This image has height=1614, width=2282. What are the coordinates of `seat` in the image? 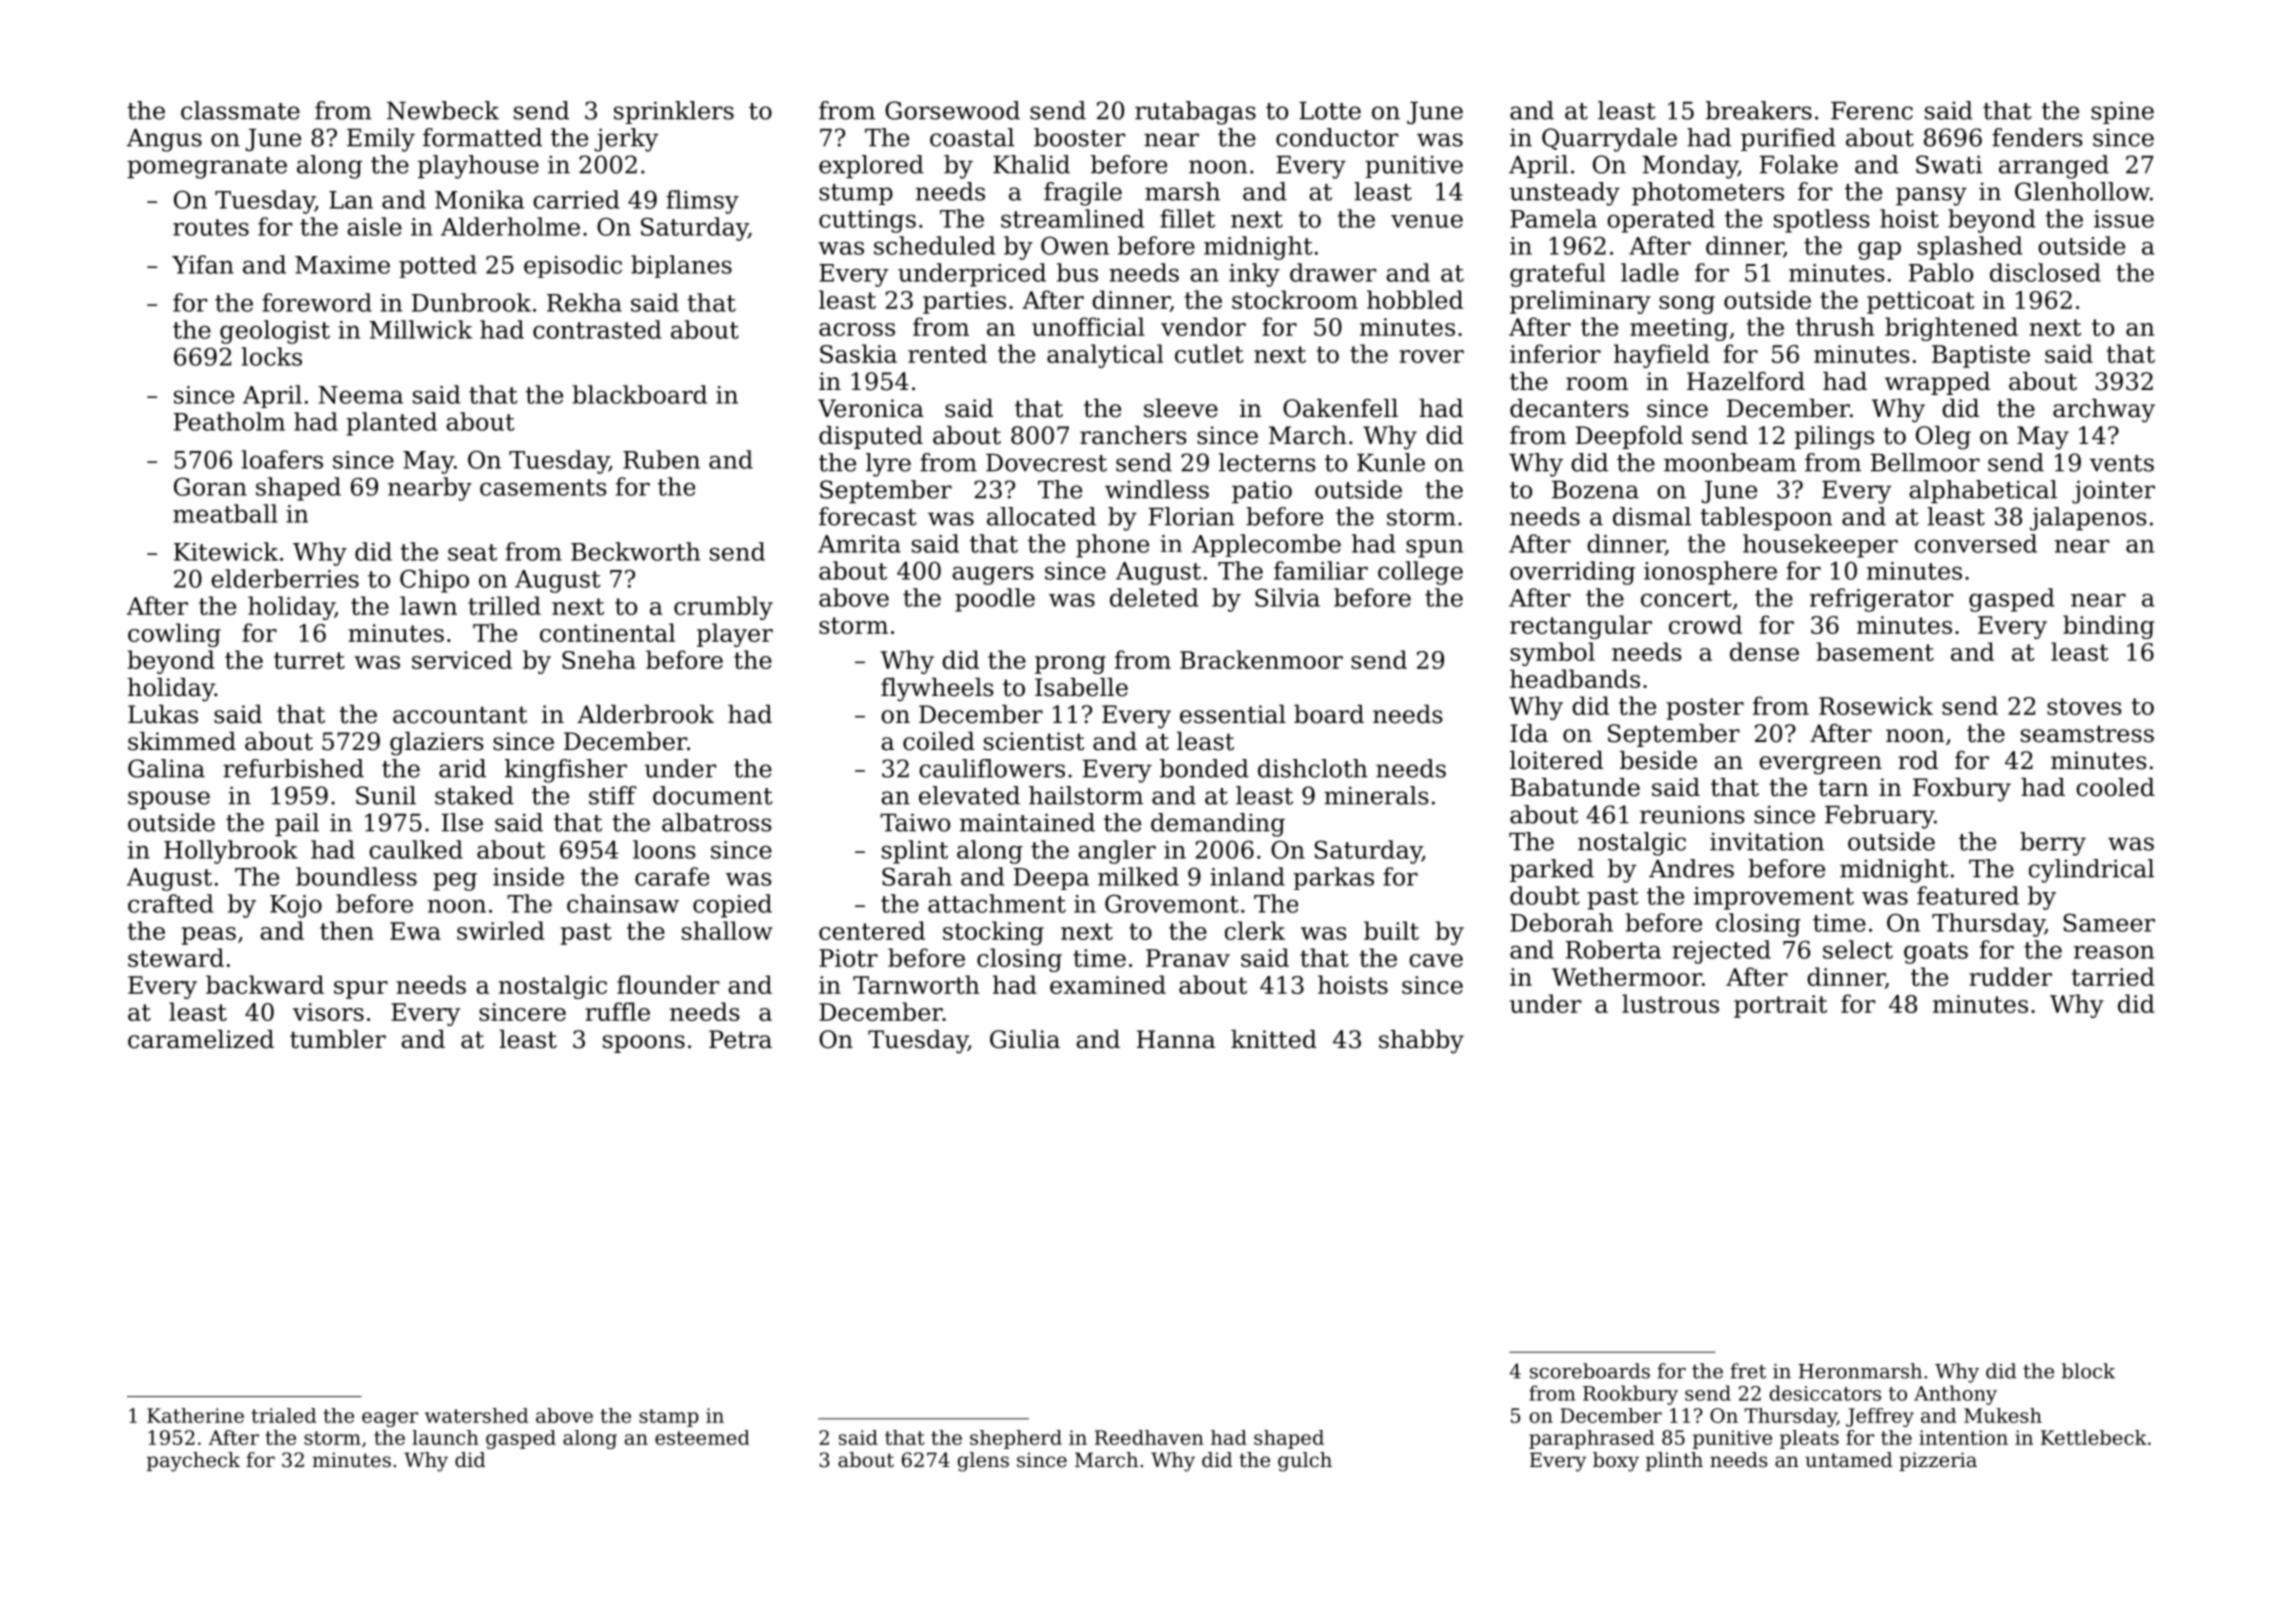 It's located at (472, 552).
